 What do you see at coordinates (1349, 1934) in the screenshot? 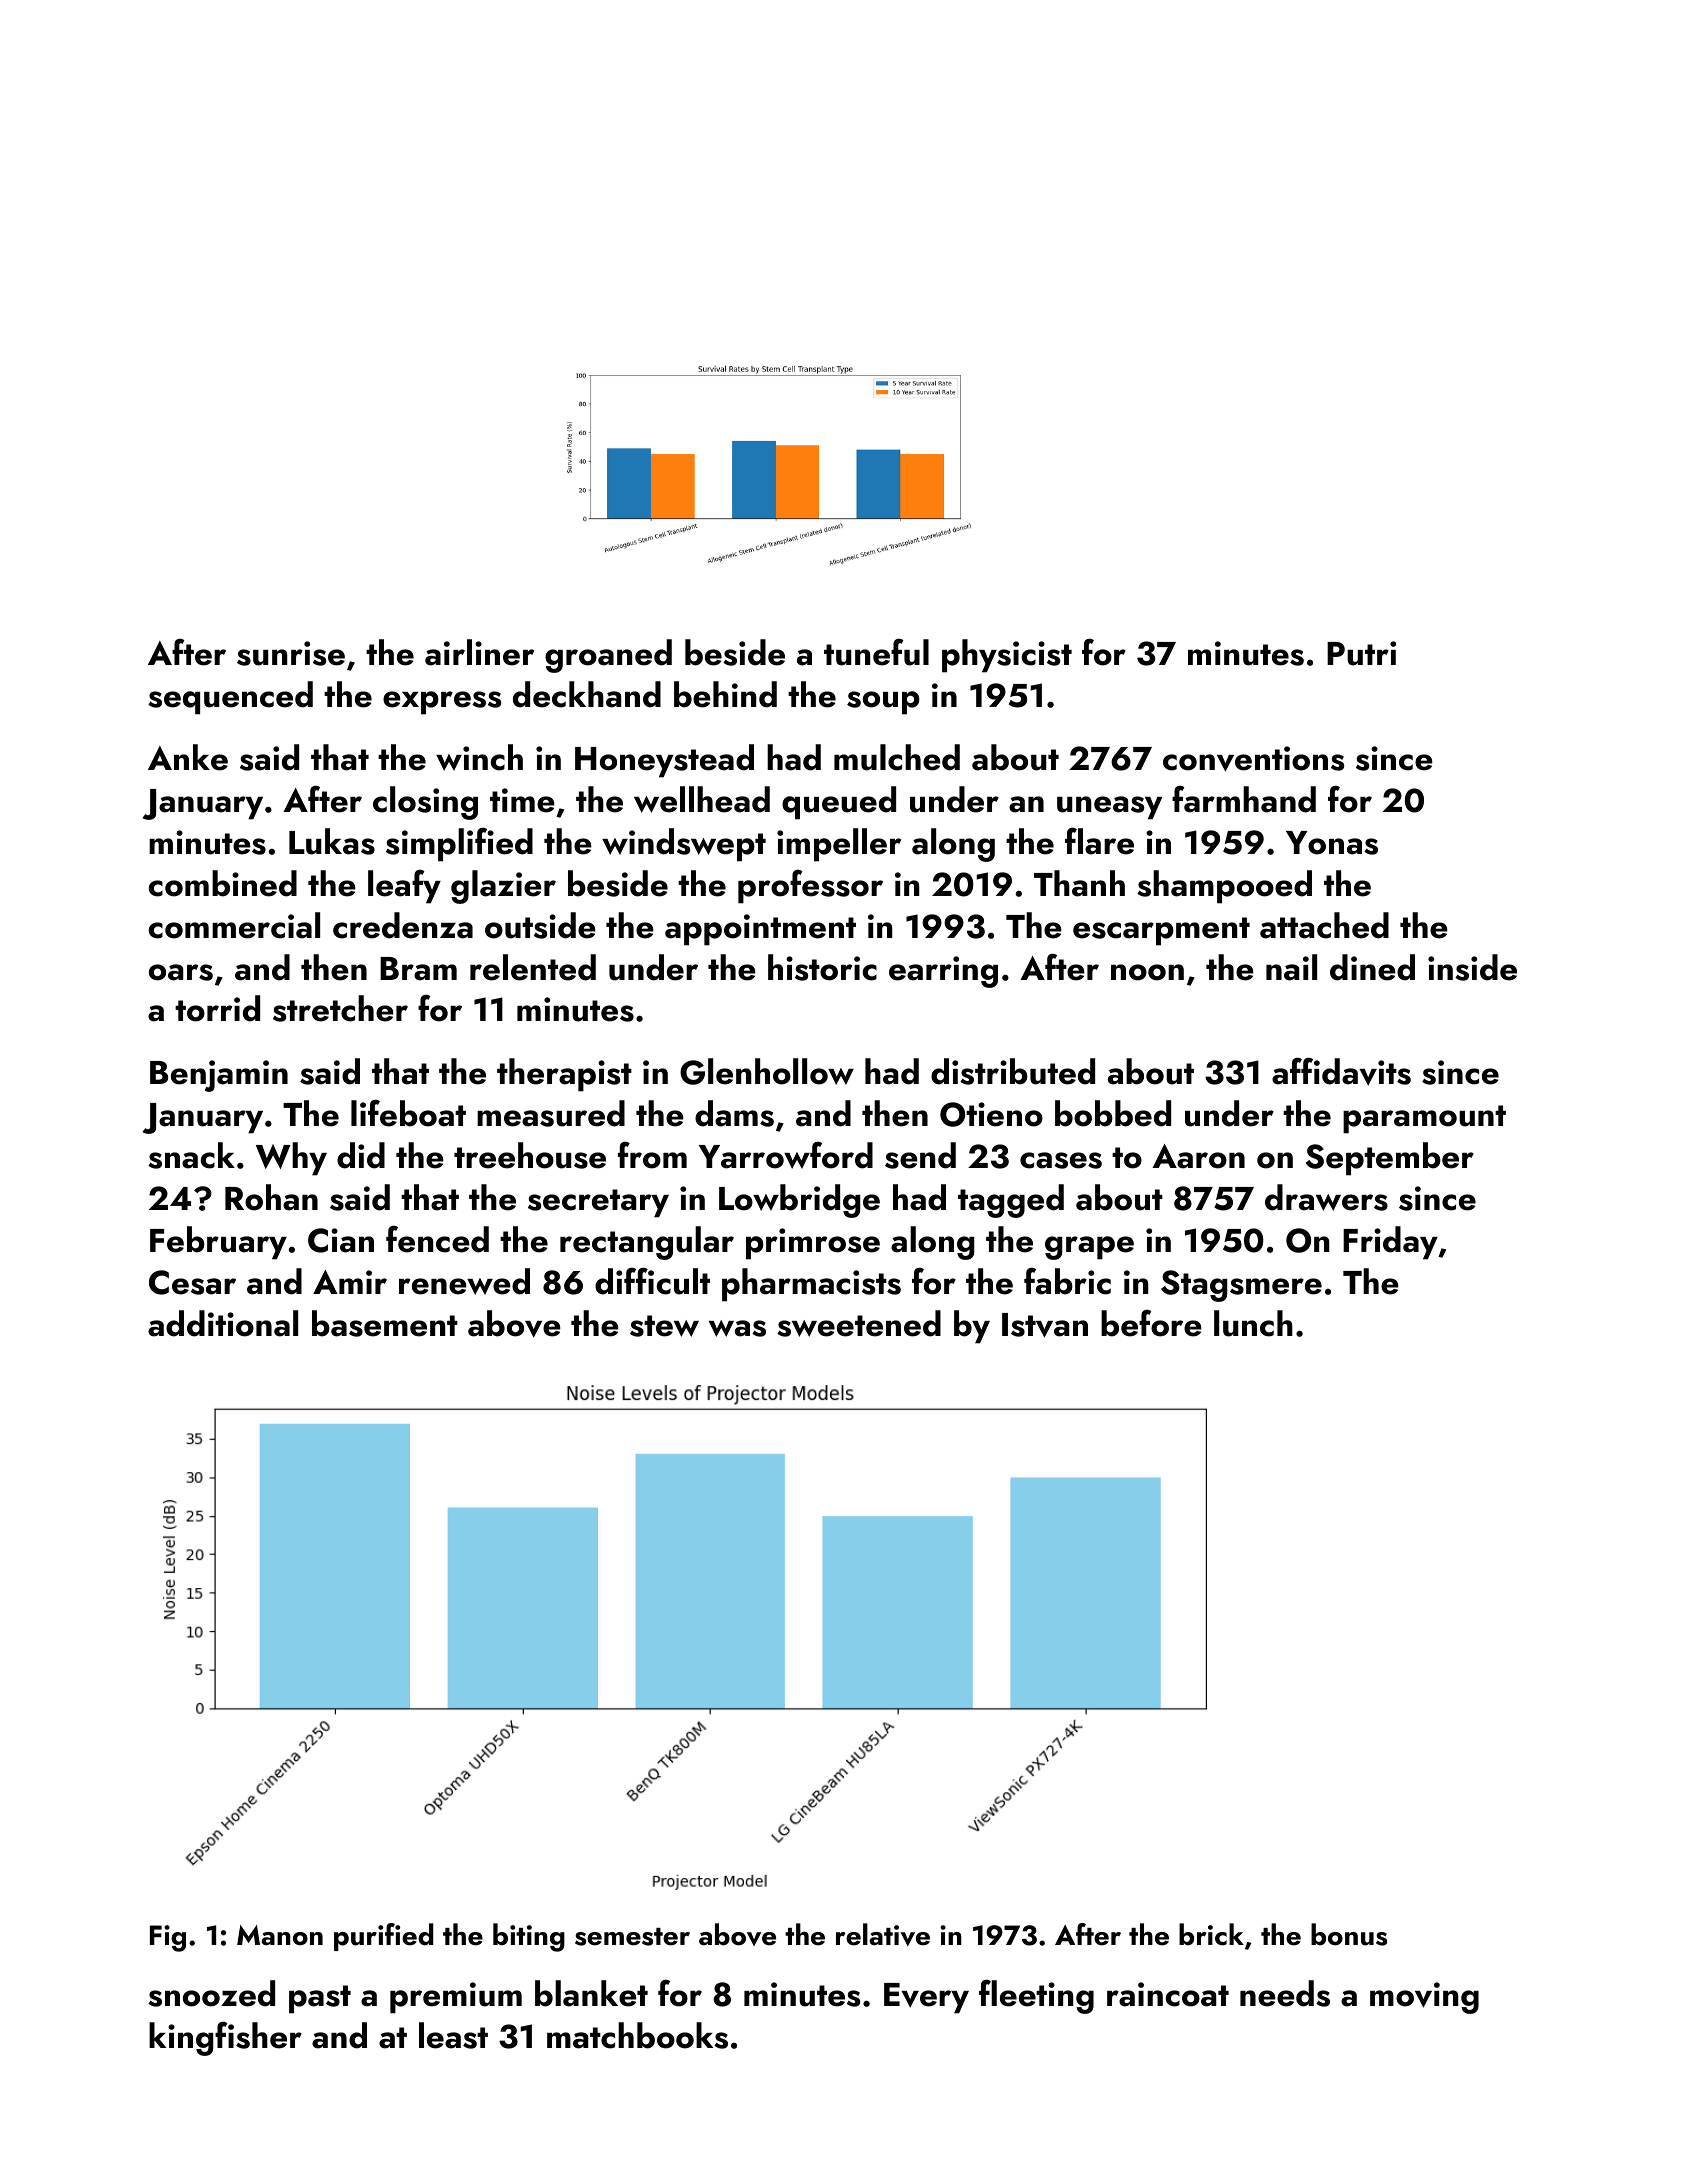
I see `bonus` at bounding box center [1349, 1934].
